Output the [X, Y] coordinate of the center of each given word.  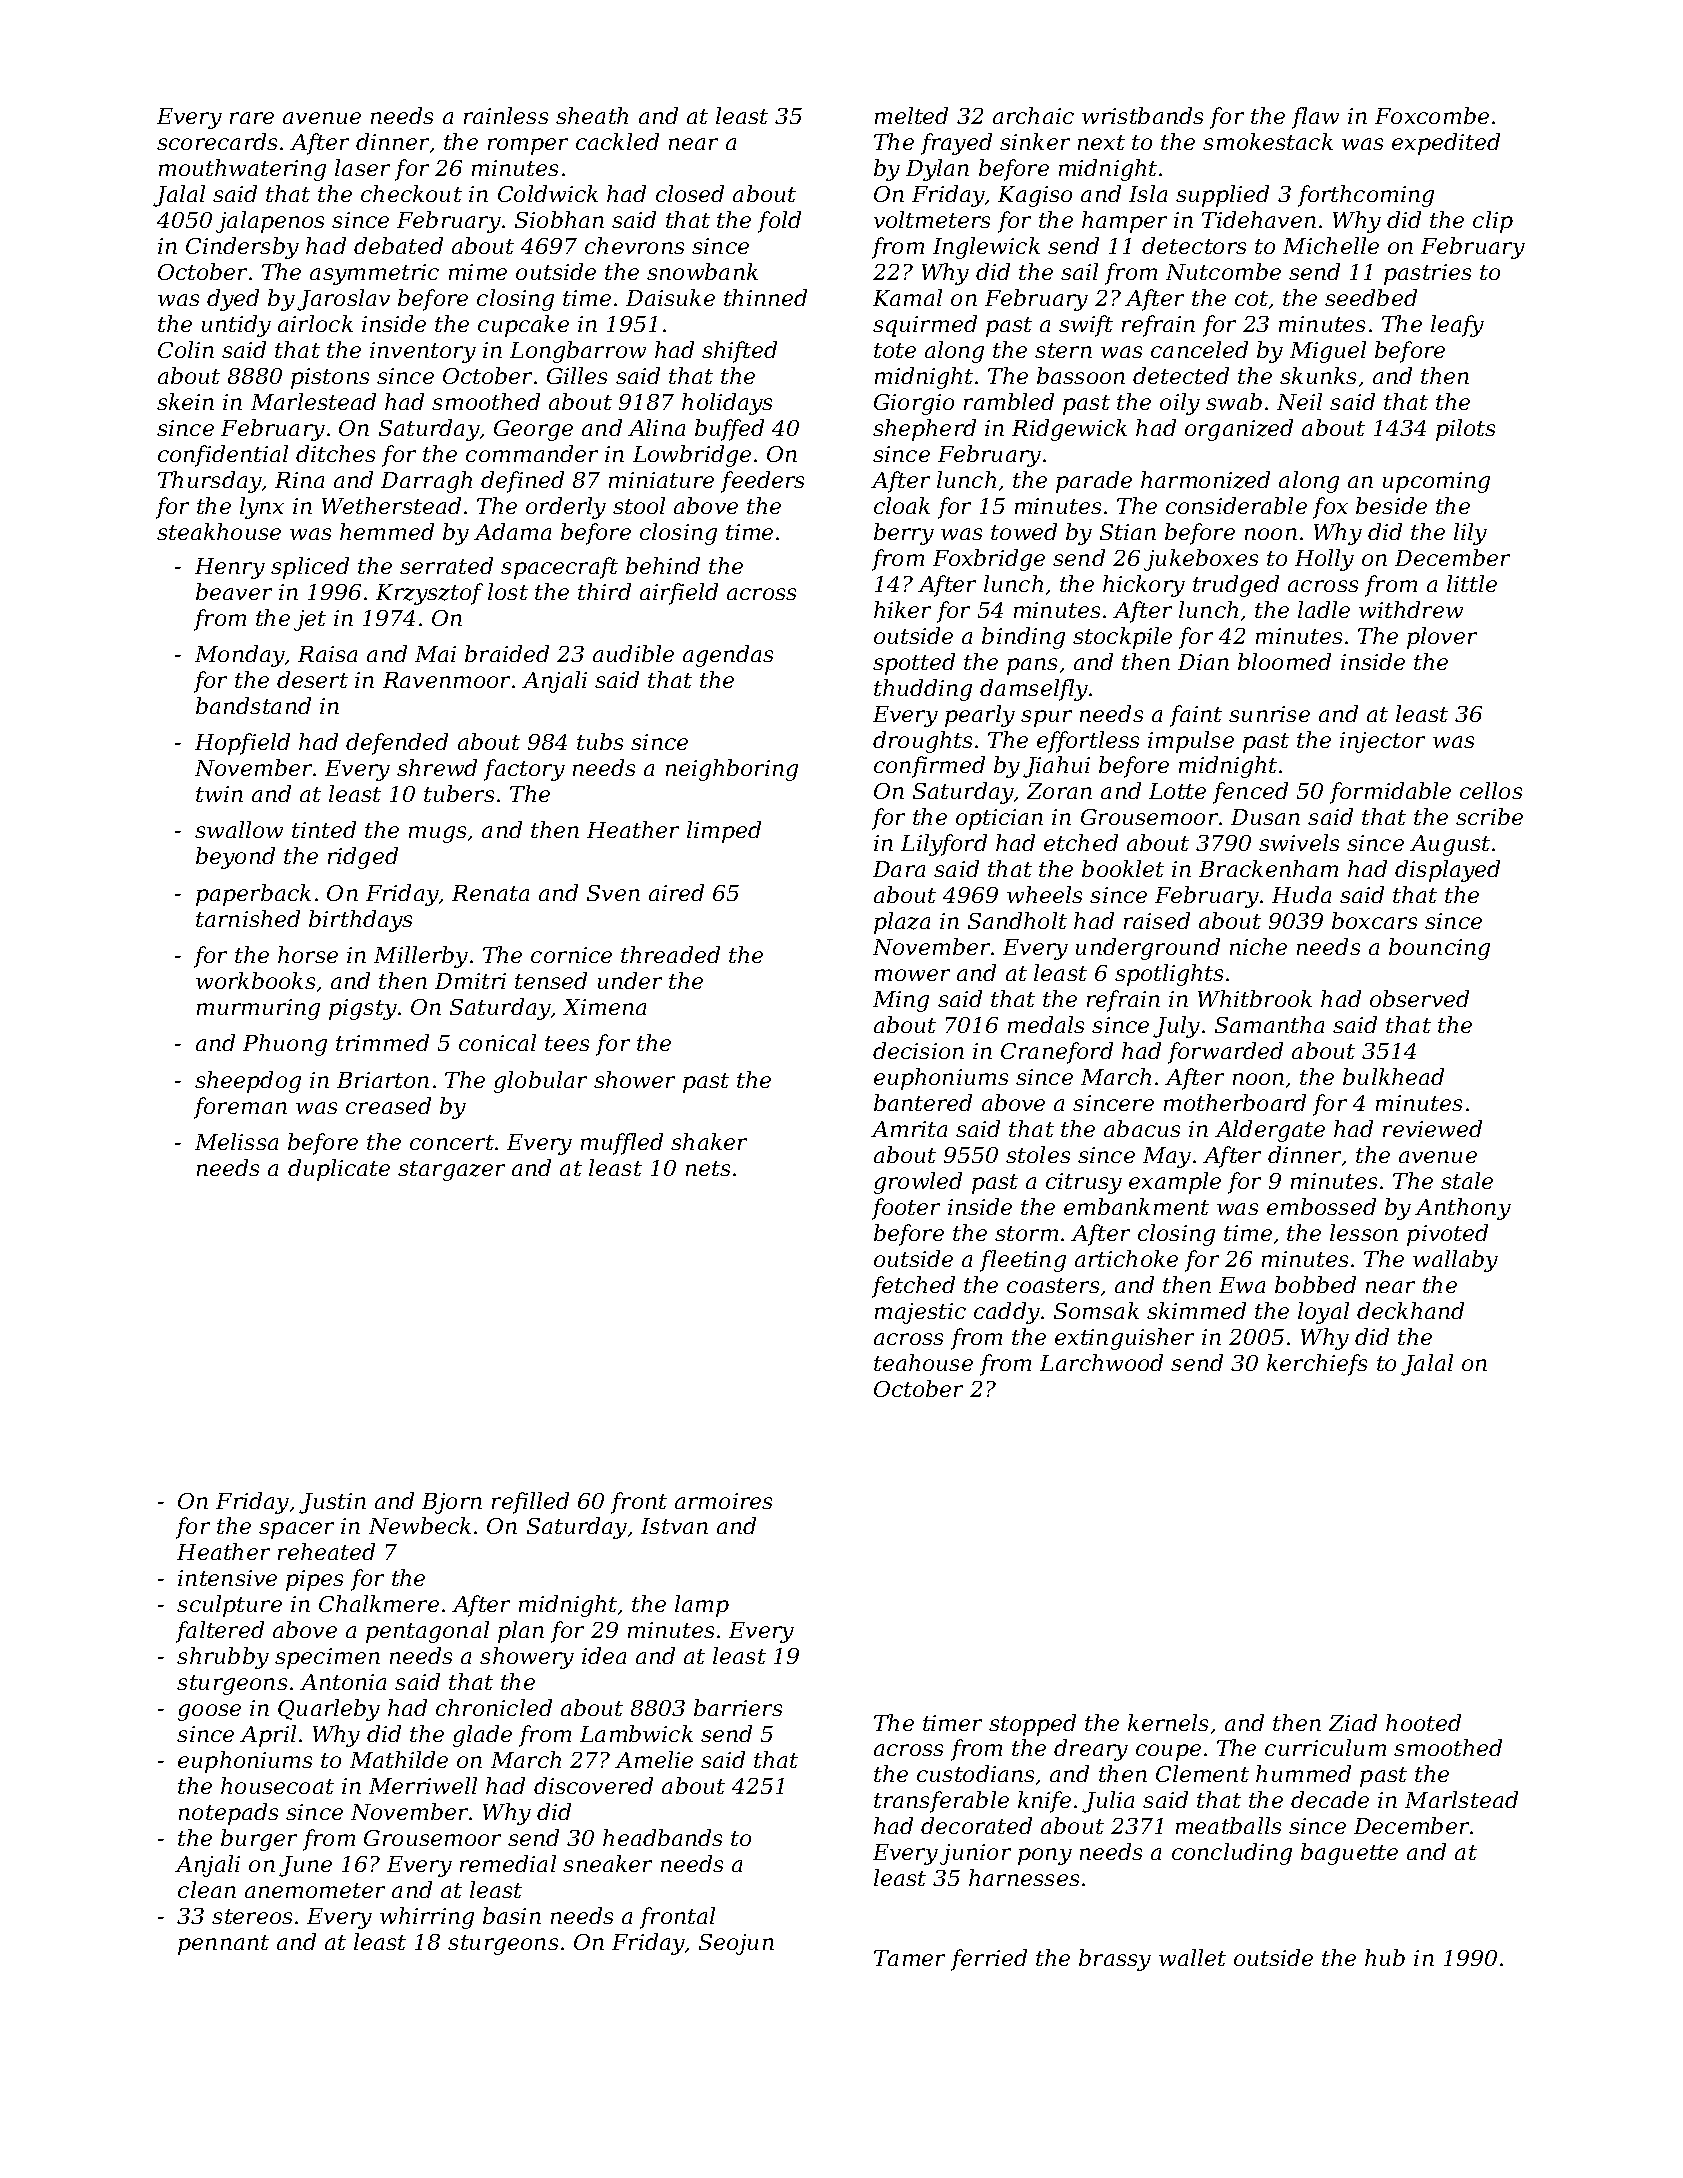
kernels [1168, 1722]
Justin [332, 1503]
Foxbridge [989, 560]
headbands [662, 1837]
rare [252, 118]
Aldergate [1270, 1131]
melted [911, 115]
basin [512, 1915]
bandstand [253, 705]
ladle [1324, 609]
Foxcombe [1432, 115]
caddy [1007, 1313]
